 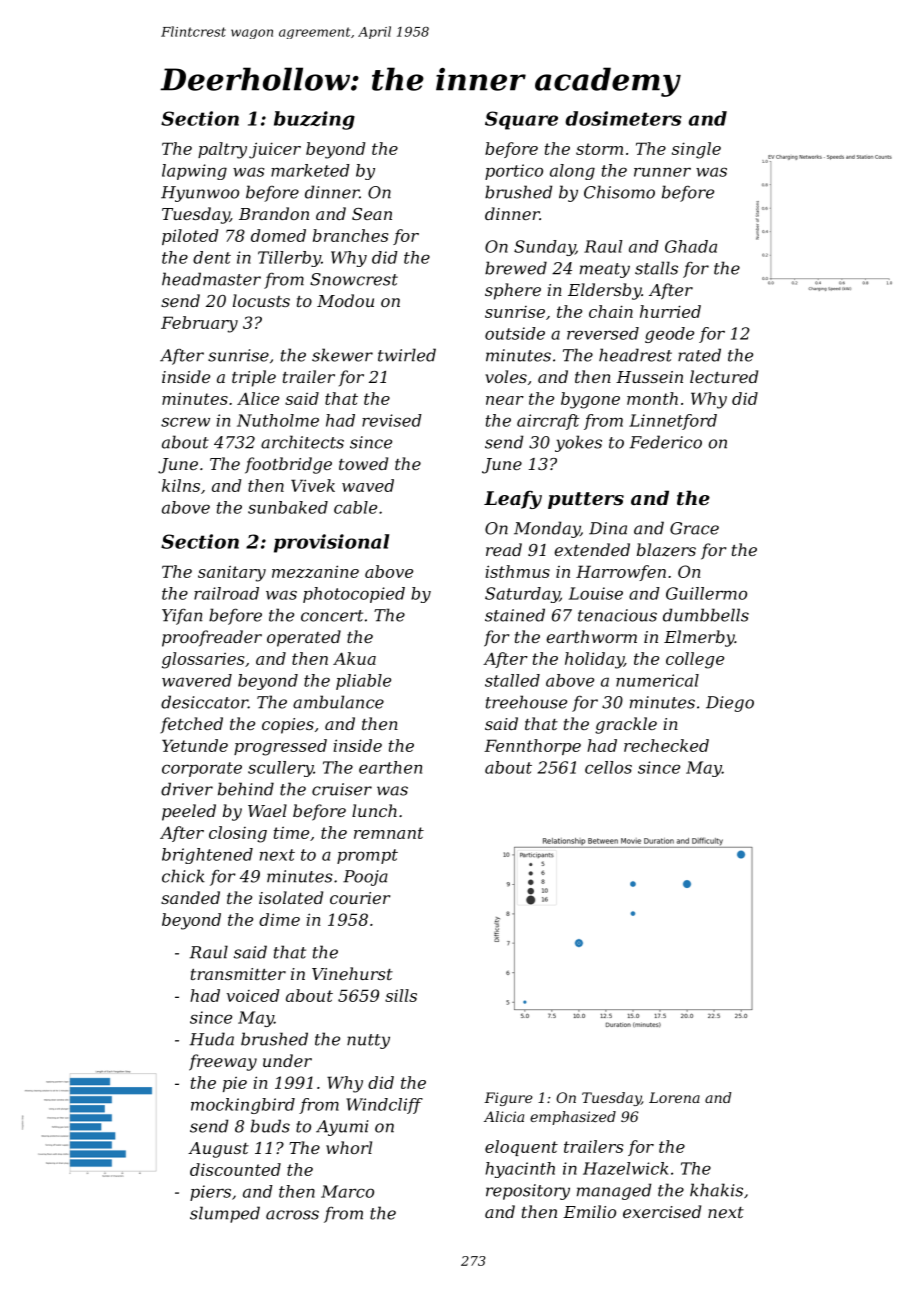 What do you see at coordinates (513, 500) in the page?
I see `Leafy` at bounding box center [513, 500].
